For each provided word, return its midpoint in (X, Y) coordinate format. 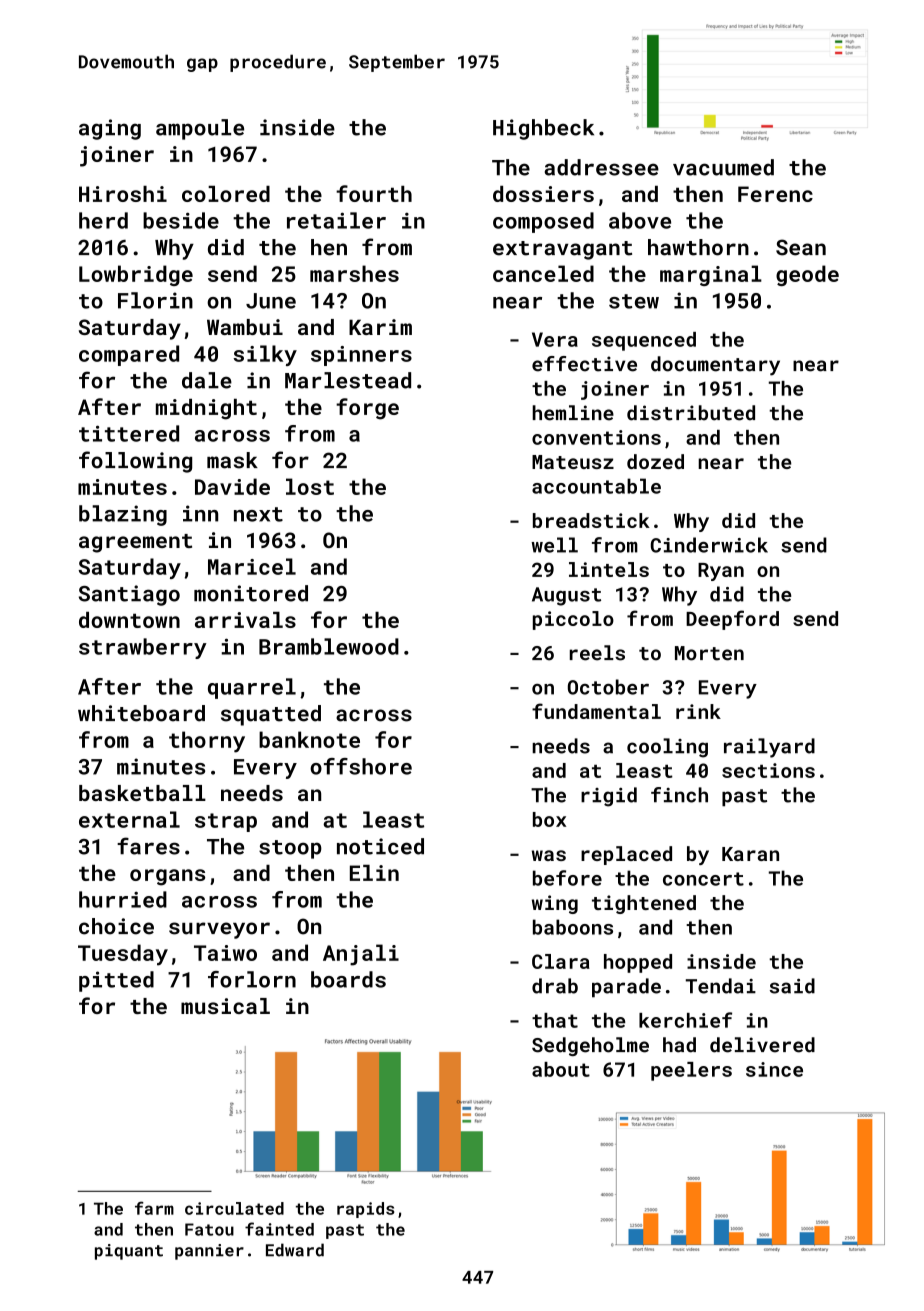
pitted (116, 981)
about (561, 1069)
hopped (638, 963)
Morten (709, 653)
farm (154, 1208)
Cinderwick (709, 545)
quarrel (252, 688)
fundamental (596, 711)
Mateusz (573, 462)
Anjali (361, 955)
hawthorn (698, 247)
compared (129, 355)
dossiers (543, 194)
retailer (336, 220)
